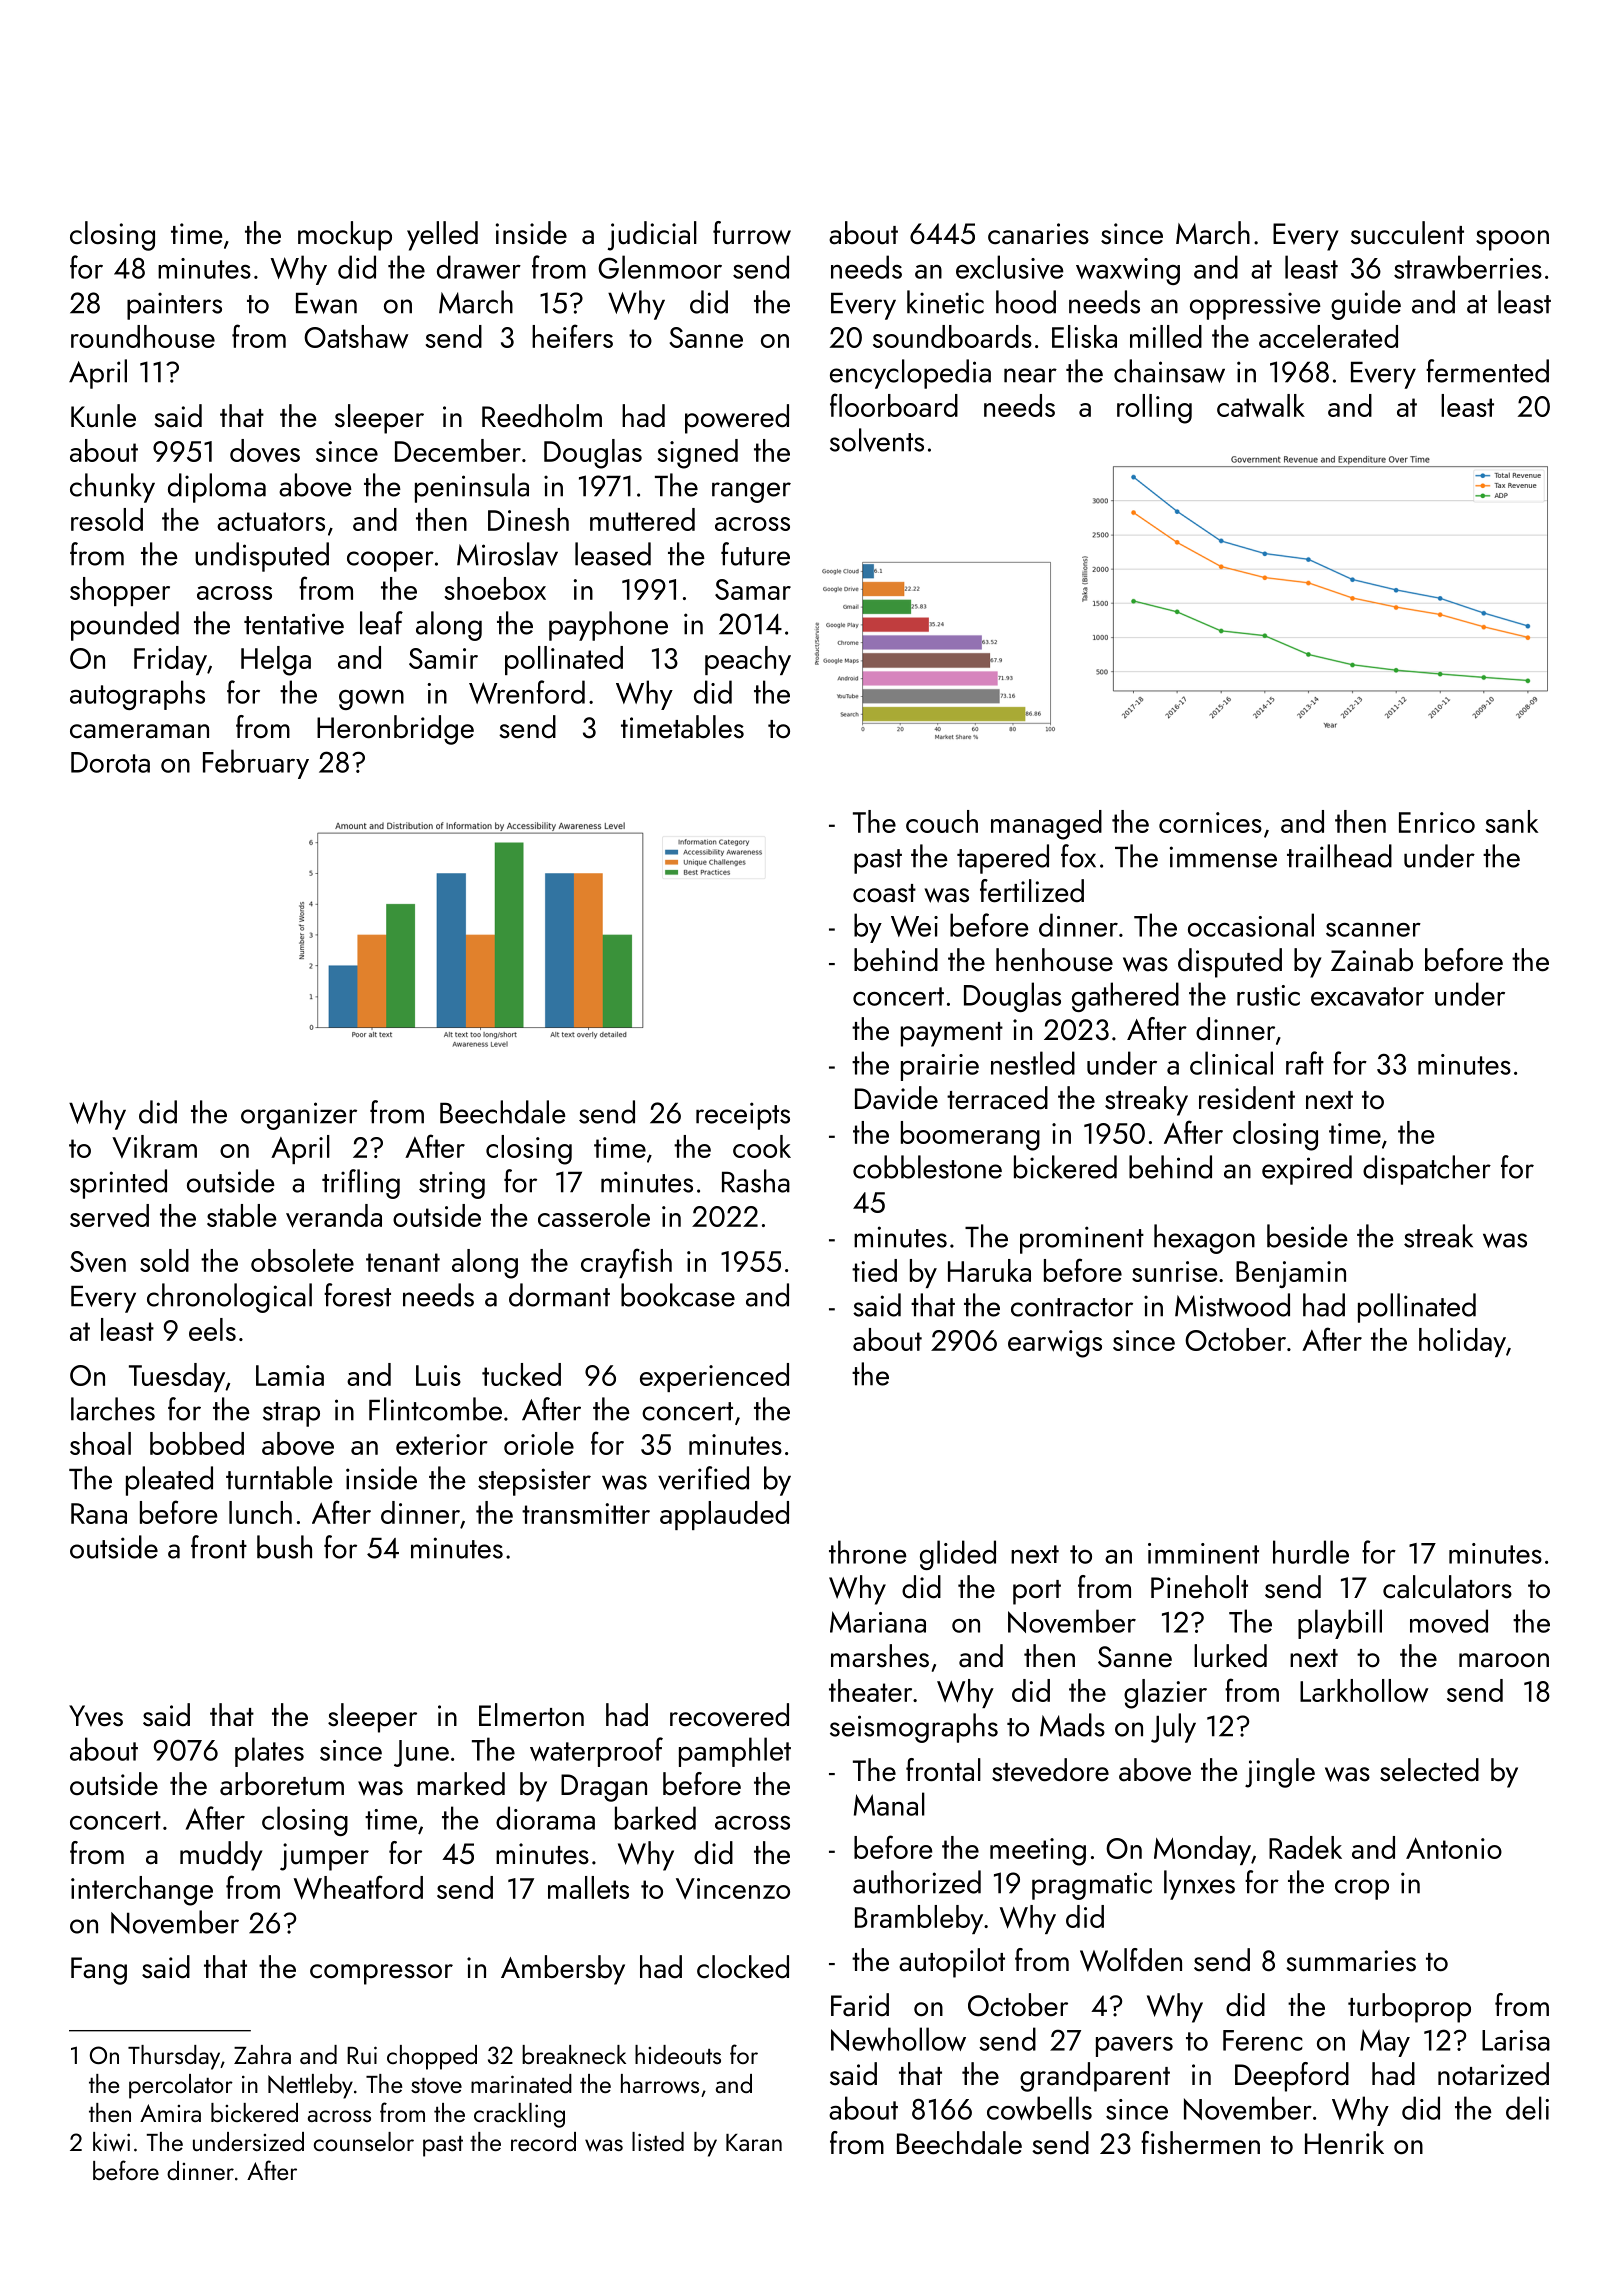  Describe the element at coordinates (1454, 1848) in the page. I see `Antonio` at that location.
